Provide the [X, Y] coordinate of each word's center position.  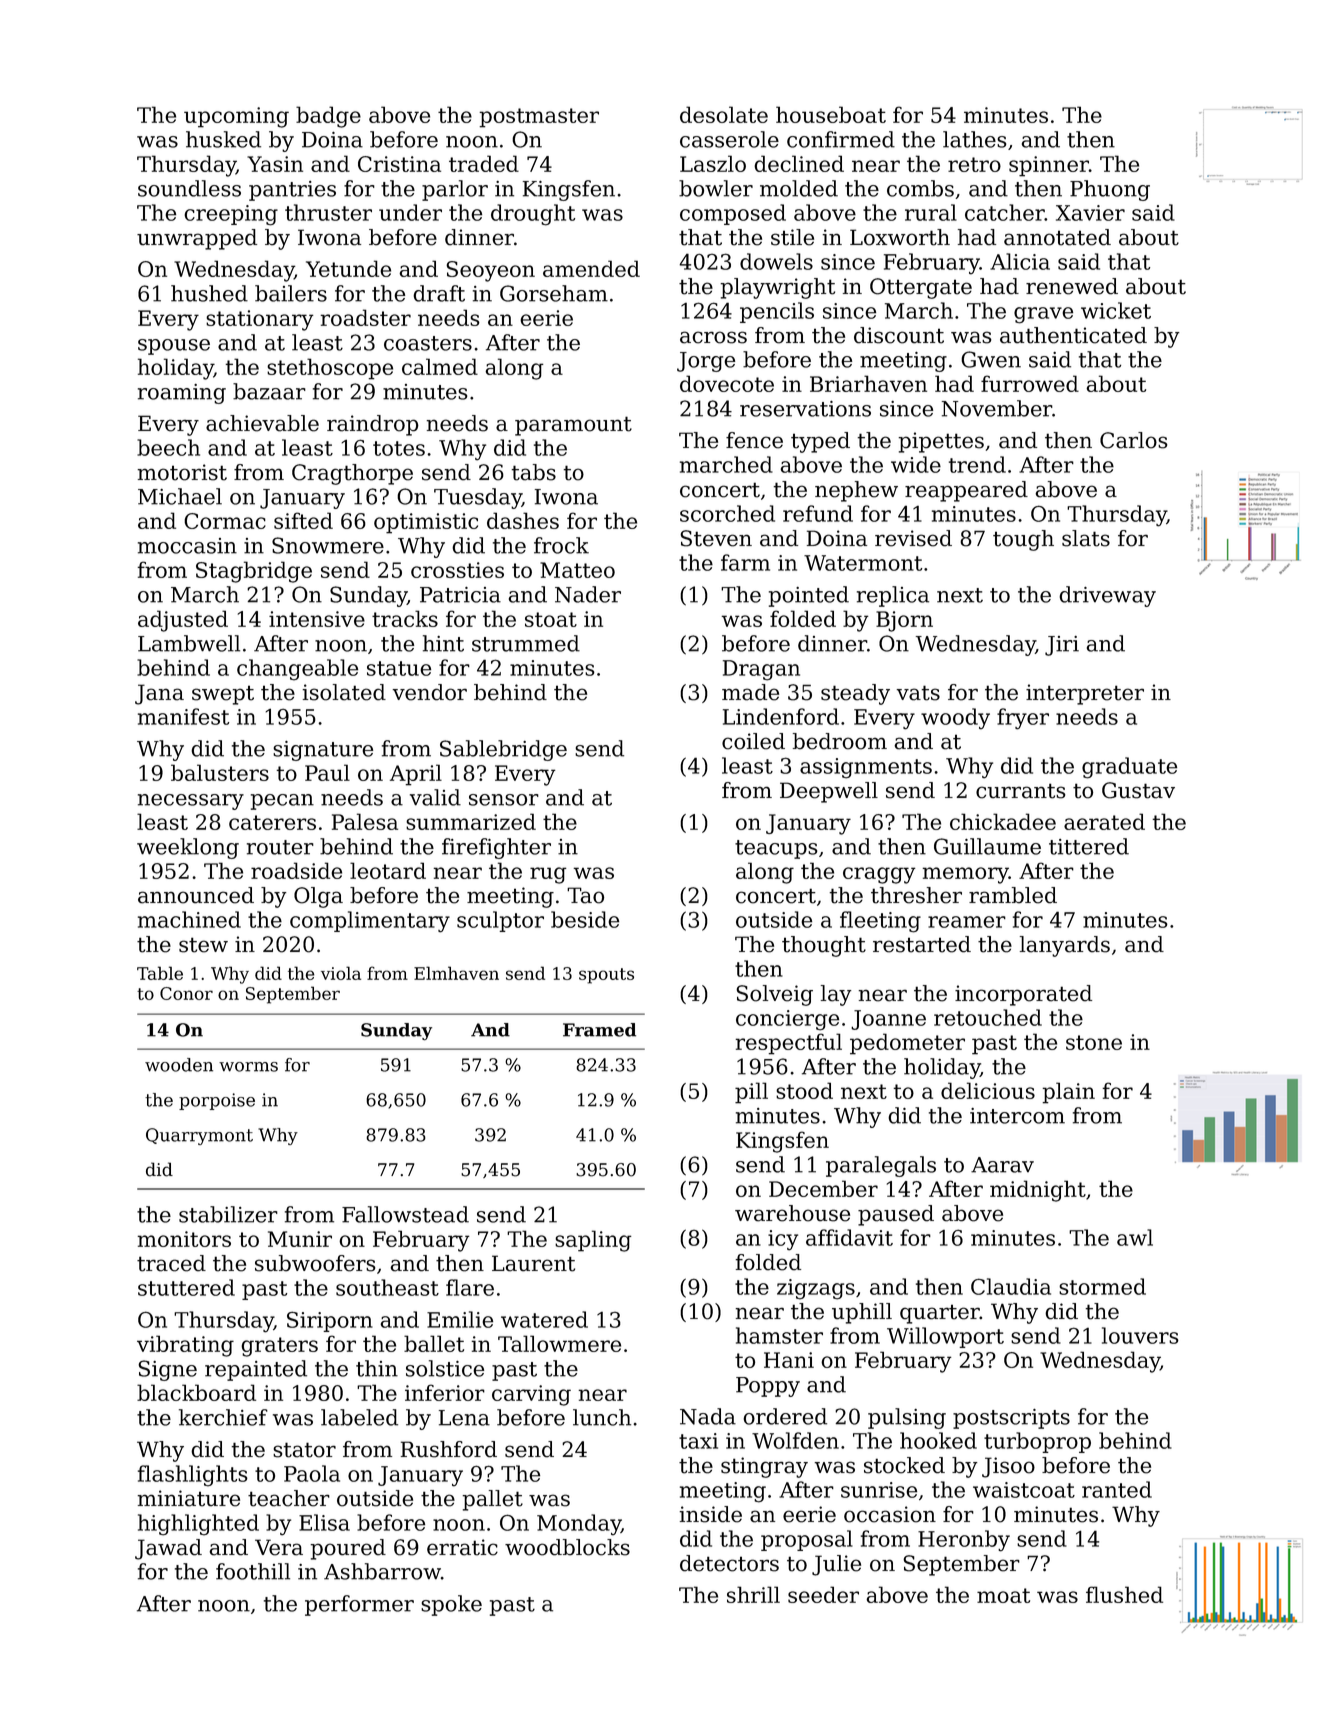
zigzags [816, 1289]
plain [1068, 1093]
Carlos [1134, 440]
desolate [724, 114]
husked [223, 139]
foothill [253, 1571]
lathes [974, 139]
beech [168, 447]
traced [171, 1263]
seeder [823, 1594]
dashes [523, 520]
